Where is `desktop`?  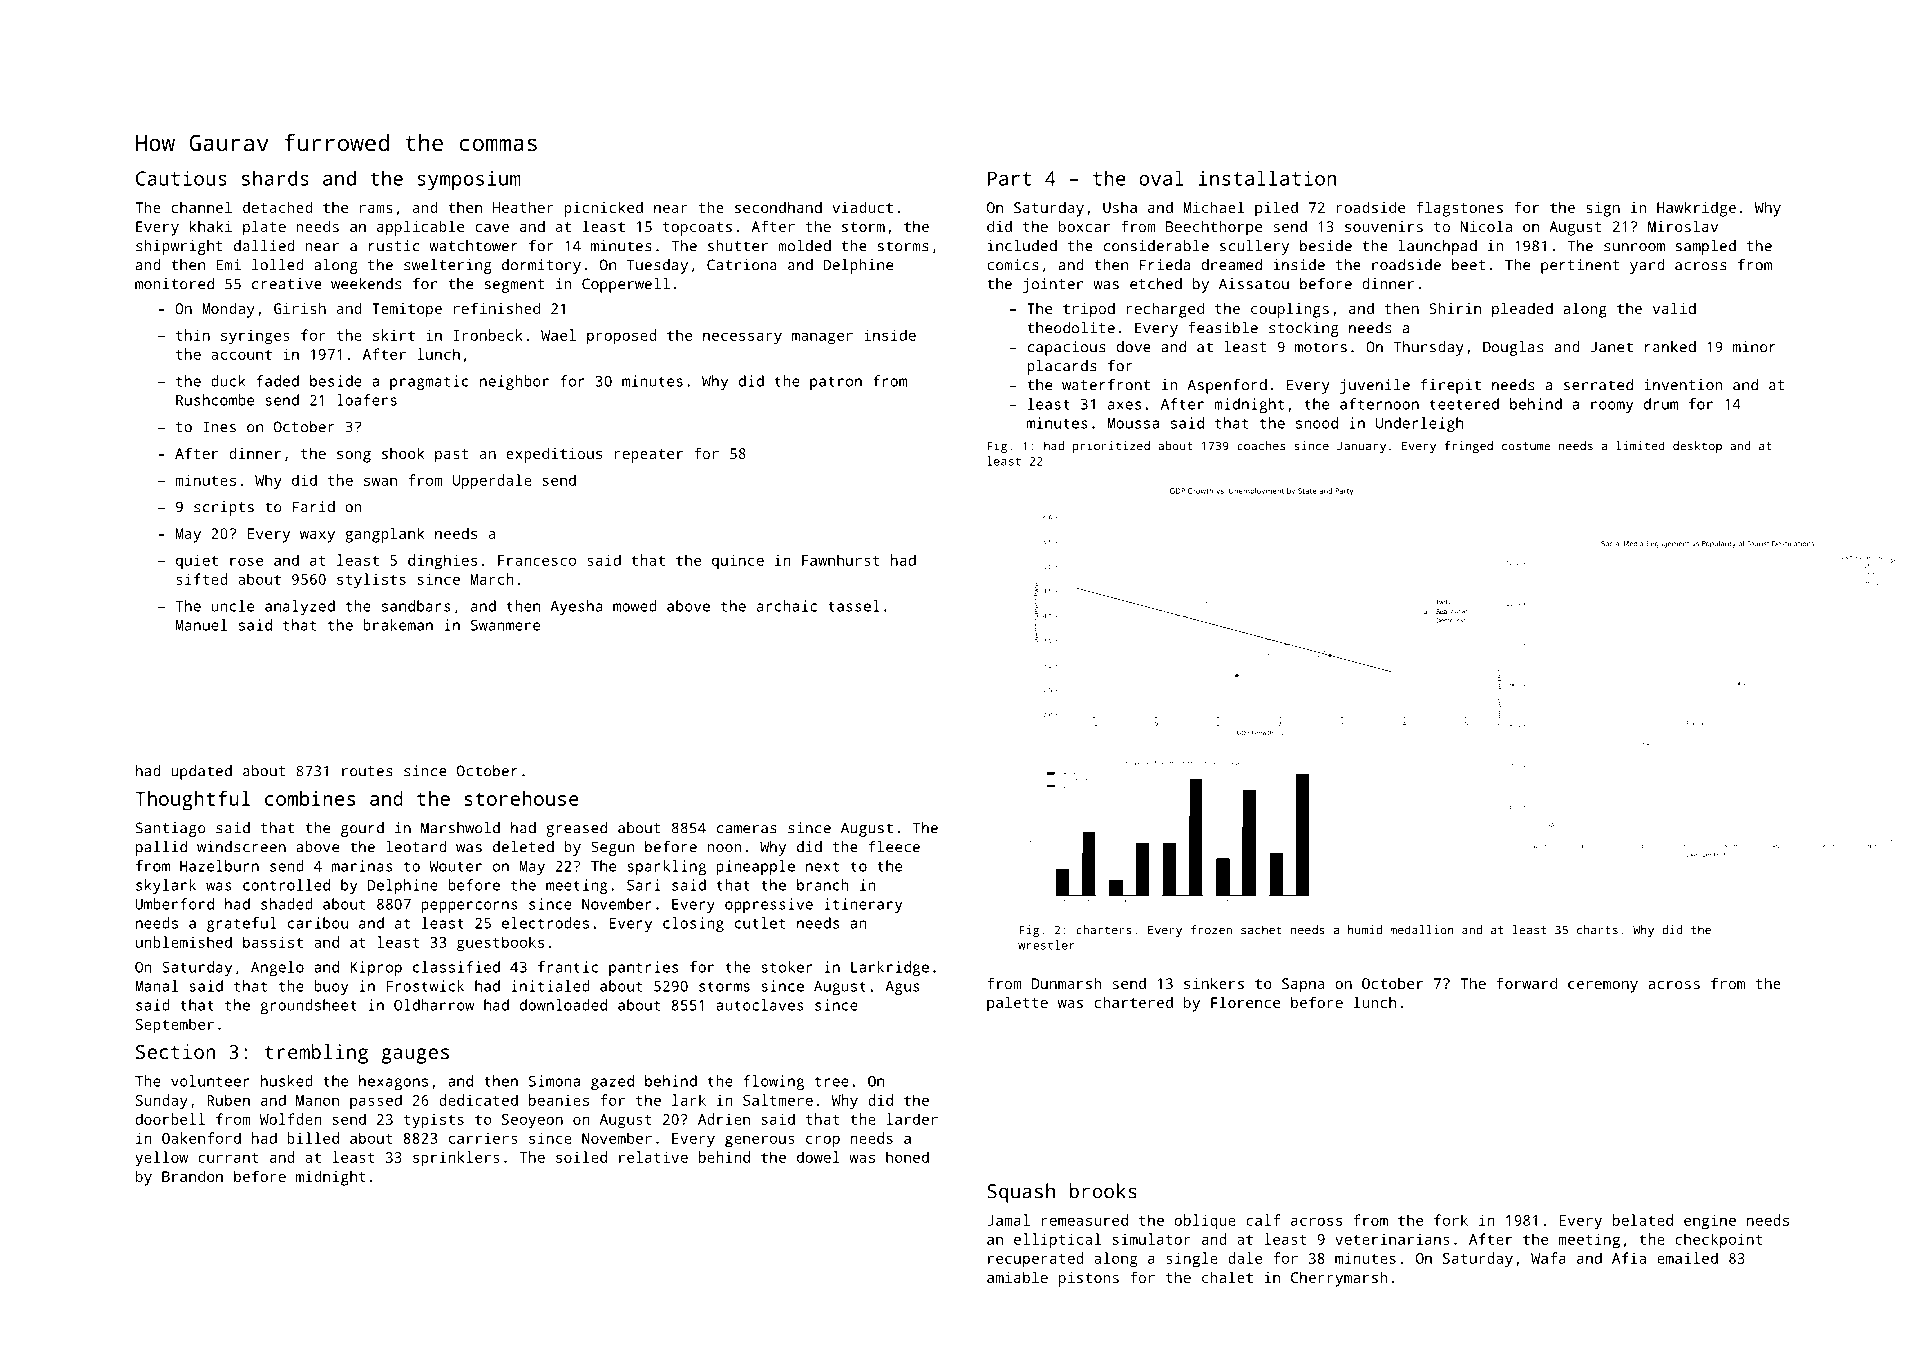
desktop is located at coordinates (1697, 447).
